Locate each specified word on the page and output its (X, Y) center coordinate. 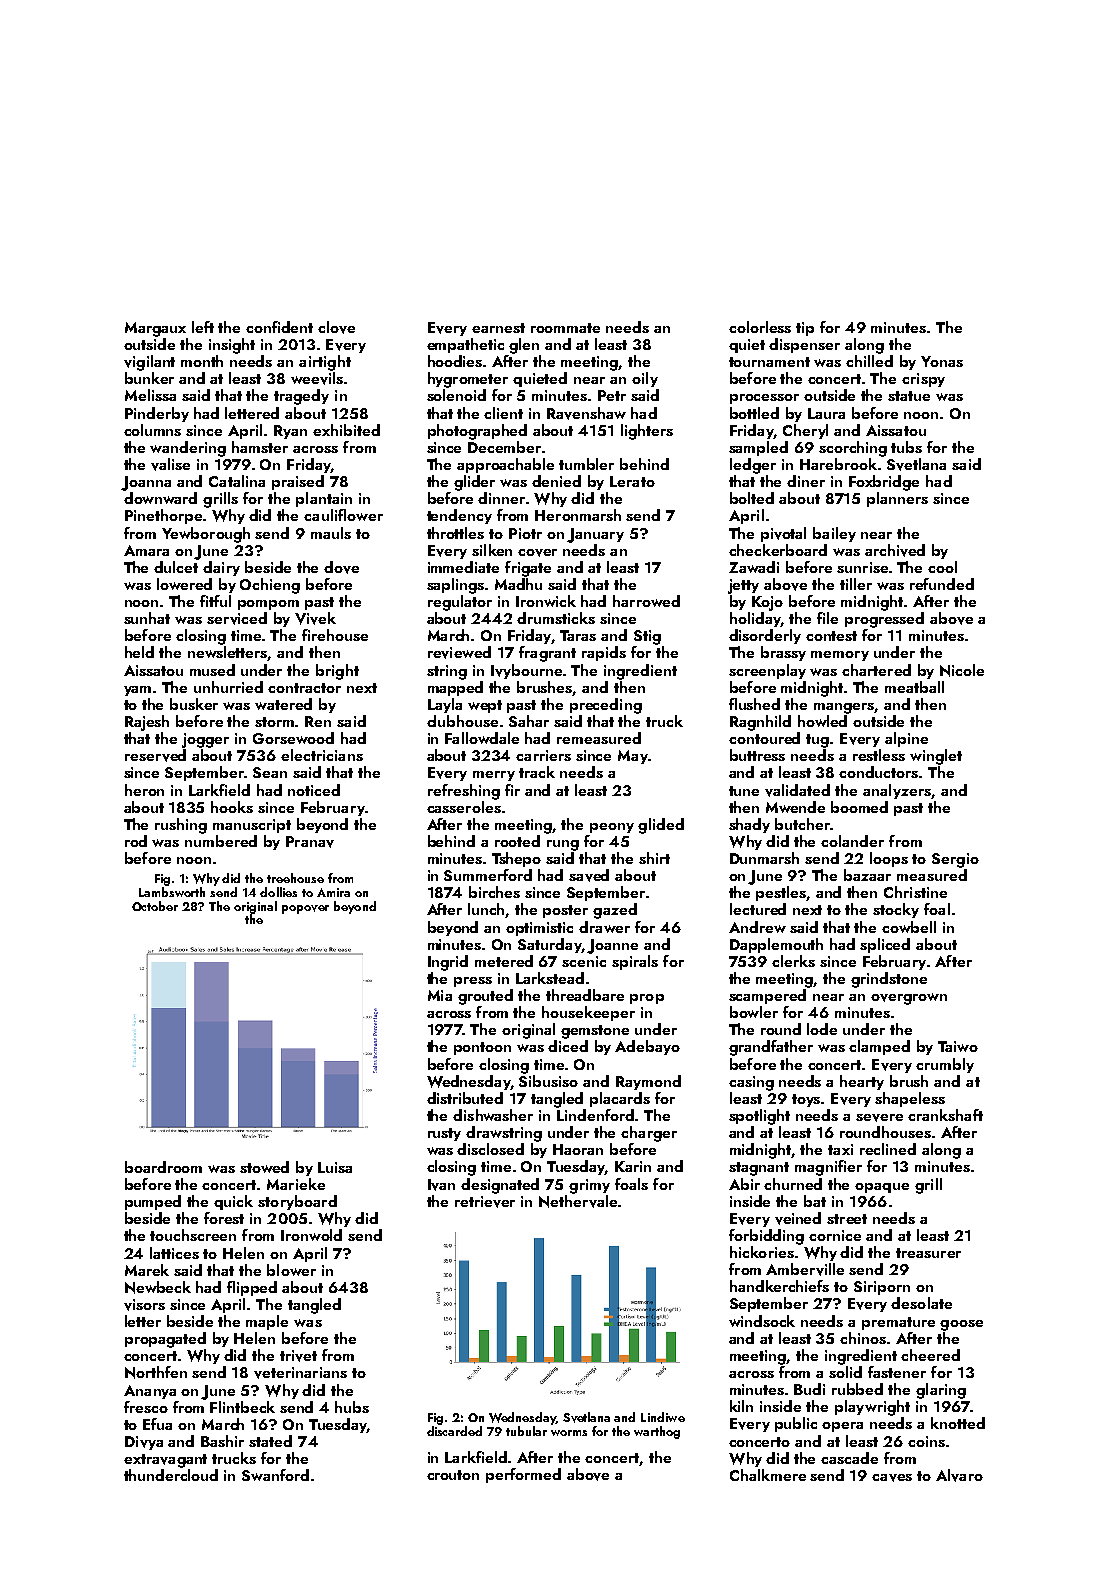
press (473, 982)
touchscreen (193, 1235)
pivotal (783, 534)
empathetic (465, 345)
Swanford (275, 1475)
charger (649, 1134)
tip (805, 329)
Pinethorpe (163, 516)
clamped (879, 1047)
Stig (647, 637)
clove (336, 327)
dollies (278, 892)
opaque (882, 1188)
